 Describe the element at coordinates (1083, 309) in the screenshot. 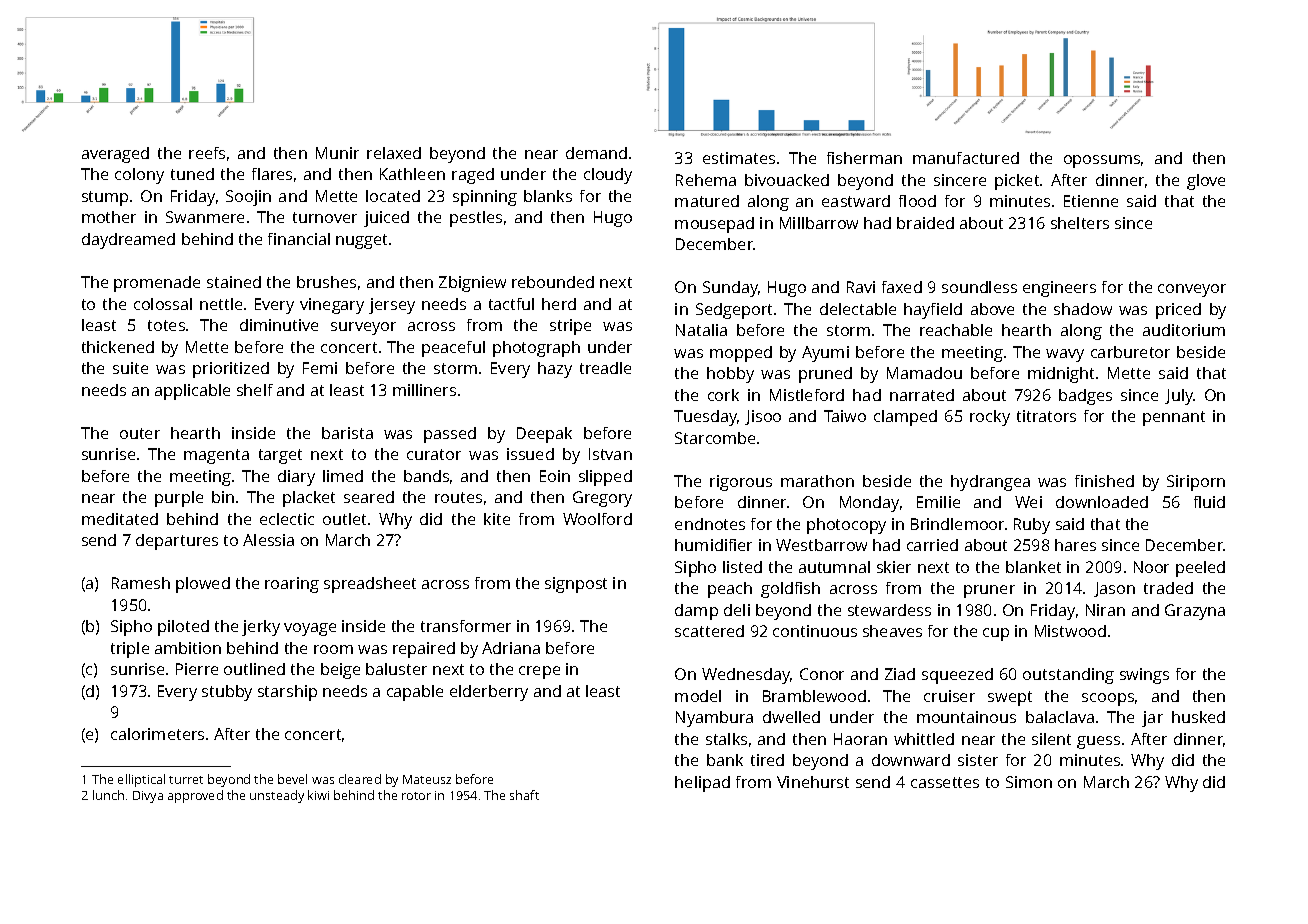

I see `shadow` at that location.
